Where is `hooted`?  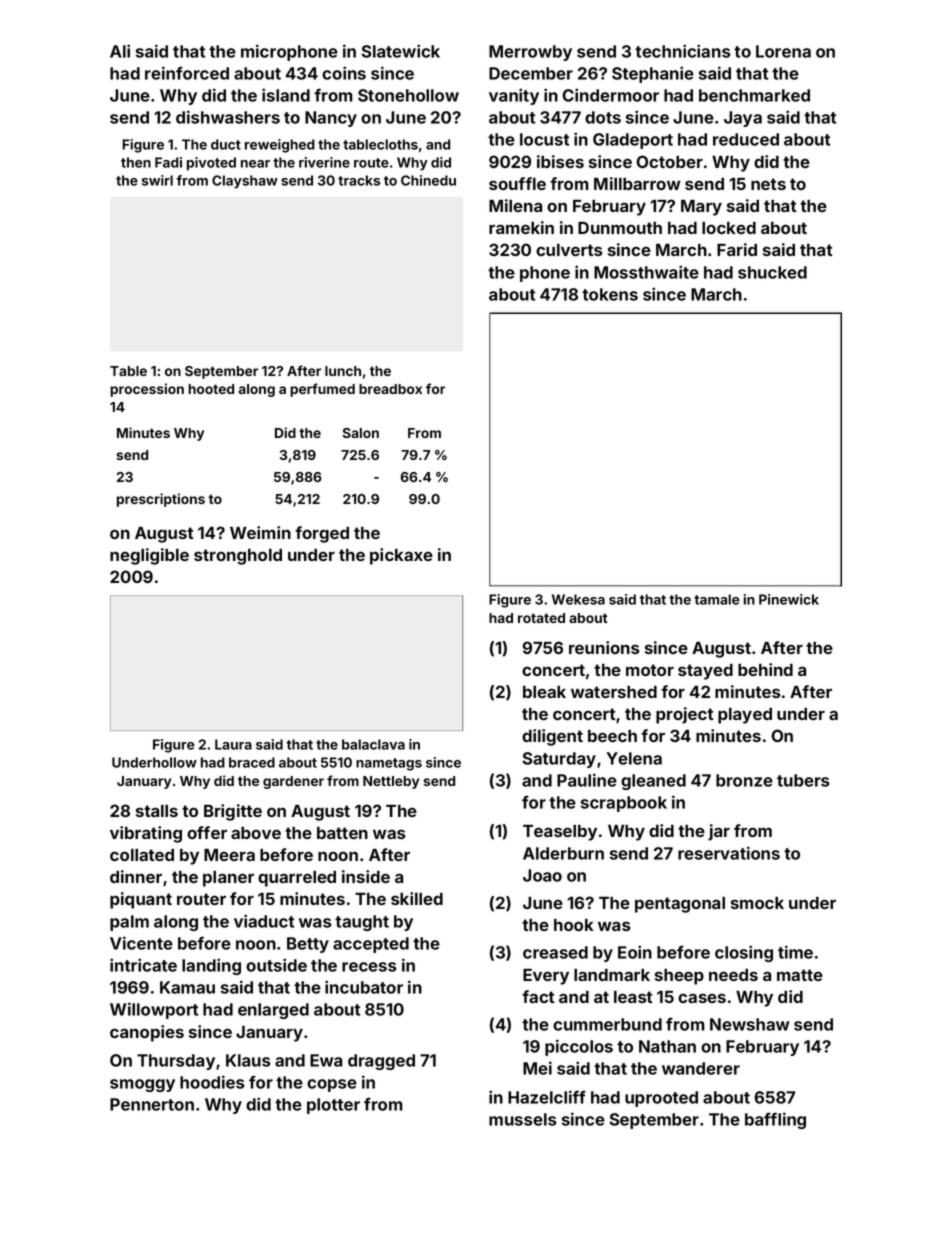
hooted is located at coordinates (211, 389).
